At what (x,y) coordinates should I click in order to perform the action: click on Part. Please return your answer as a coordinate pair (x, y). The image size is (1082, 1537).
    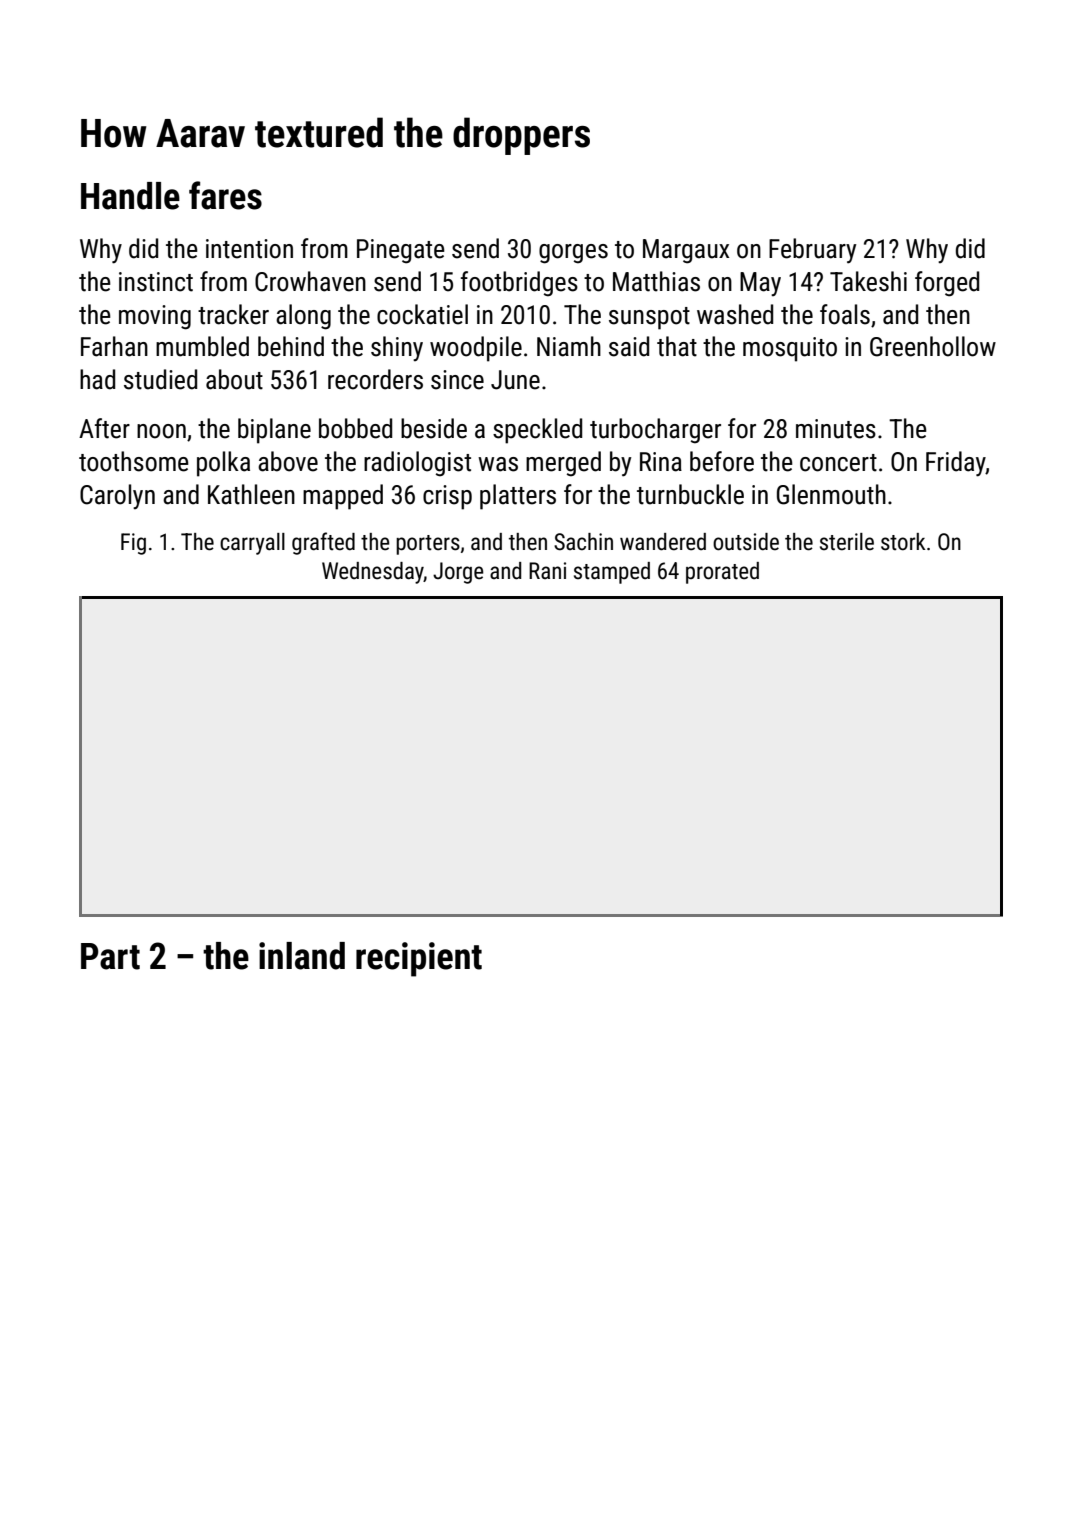
    Looking at the image, I should click on (110, 956).
